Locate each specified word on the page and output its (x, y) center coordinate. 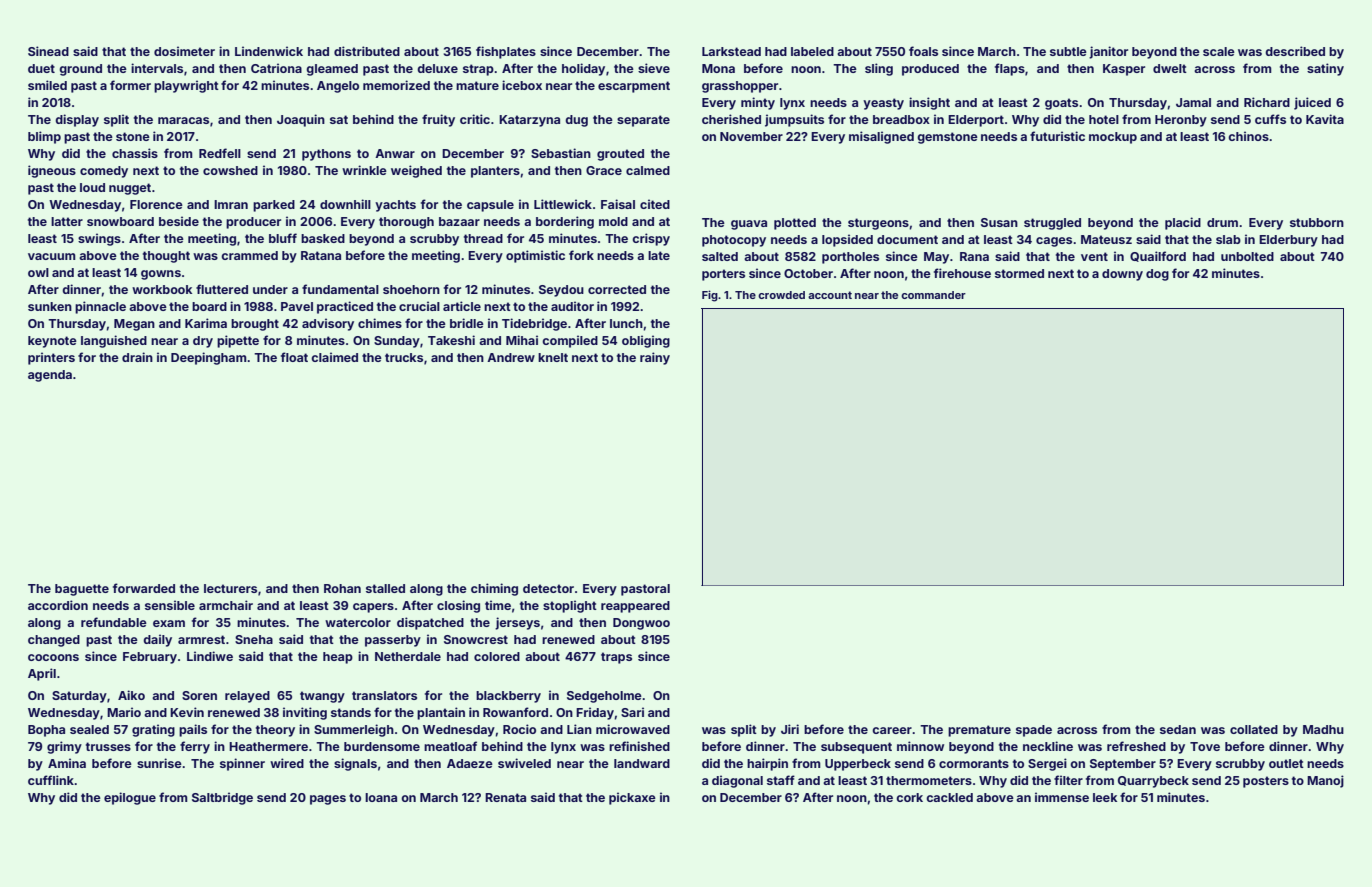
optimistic (535, 256)
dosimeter (184, 51)
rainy (655, 358)
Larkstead (731, 51)
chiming (494, 589)
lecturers (230, 588)
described (1295, 51)
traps (616, 658)
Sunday (397, 342)
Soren (199, 695)
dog (1157, 275)
